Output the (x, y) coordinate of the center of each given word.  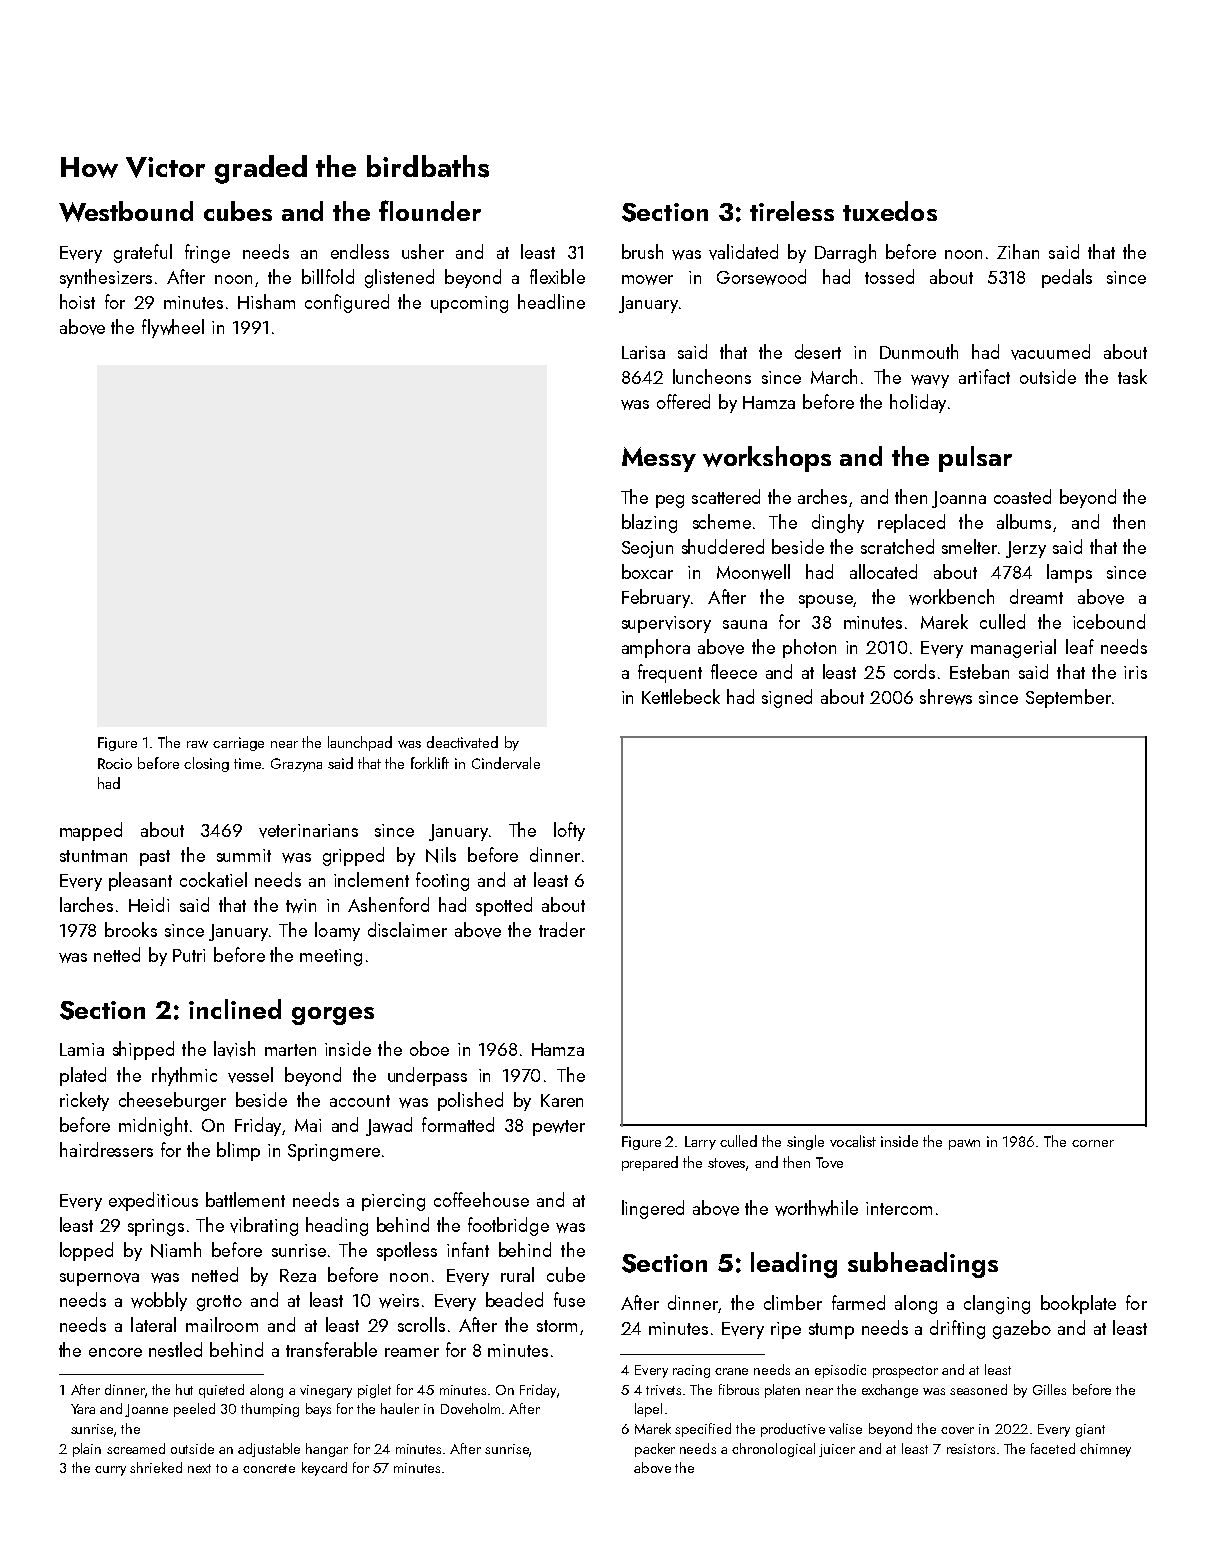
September (1068, 698)
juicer (837, 1450)
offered (683, 401)
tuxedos (890, 211)
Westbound (126, 211)
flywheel (173, 328)
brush (642, 251)
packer (655, 1450)
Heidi (149, 904)
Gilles (1049, 1389)
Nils (441, 855)
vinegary (326, 1391)
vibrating (264, 1226)
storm (557, 1326)
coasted (1022, 496)
